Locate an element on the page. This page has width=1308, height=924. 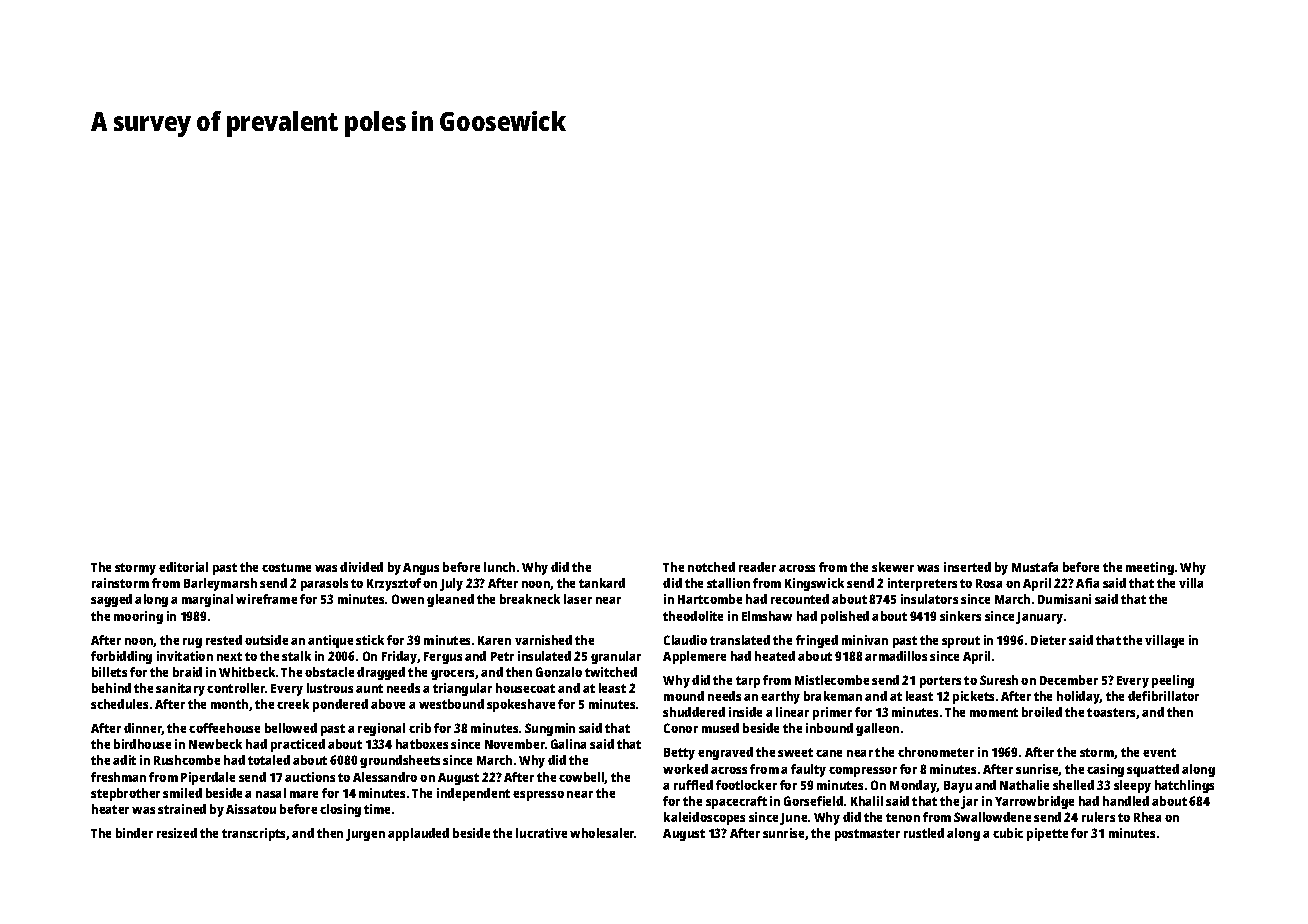
transcripts is located at coordinates (253, 834).
